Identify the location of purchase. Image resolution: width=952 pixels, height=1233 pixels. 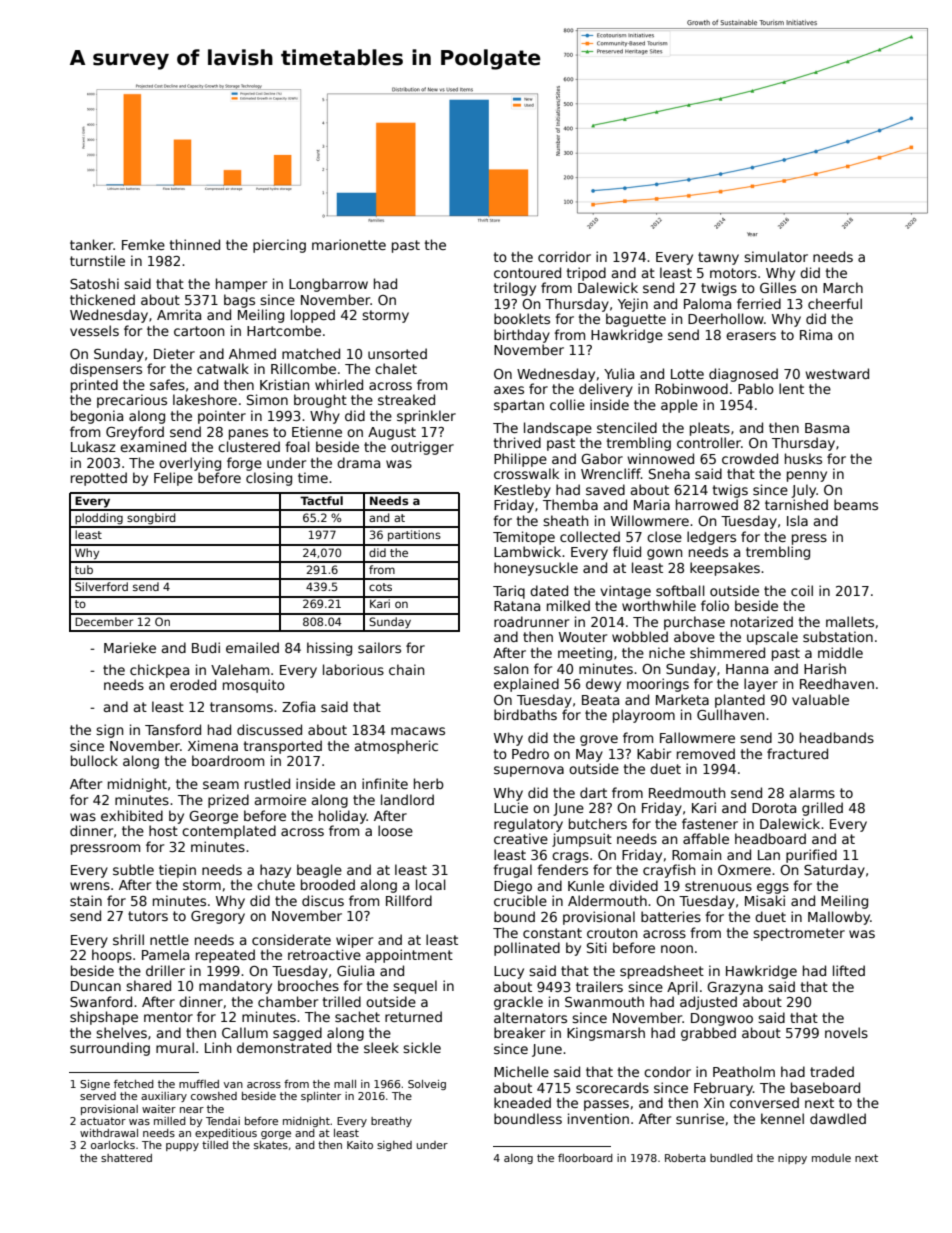
(694, 623).
